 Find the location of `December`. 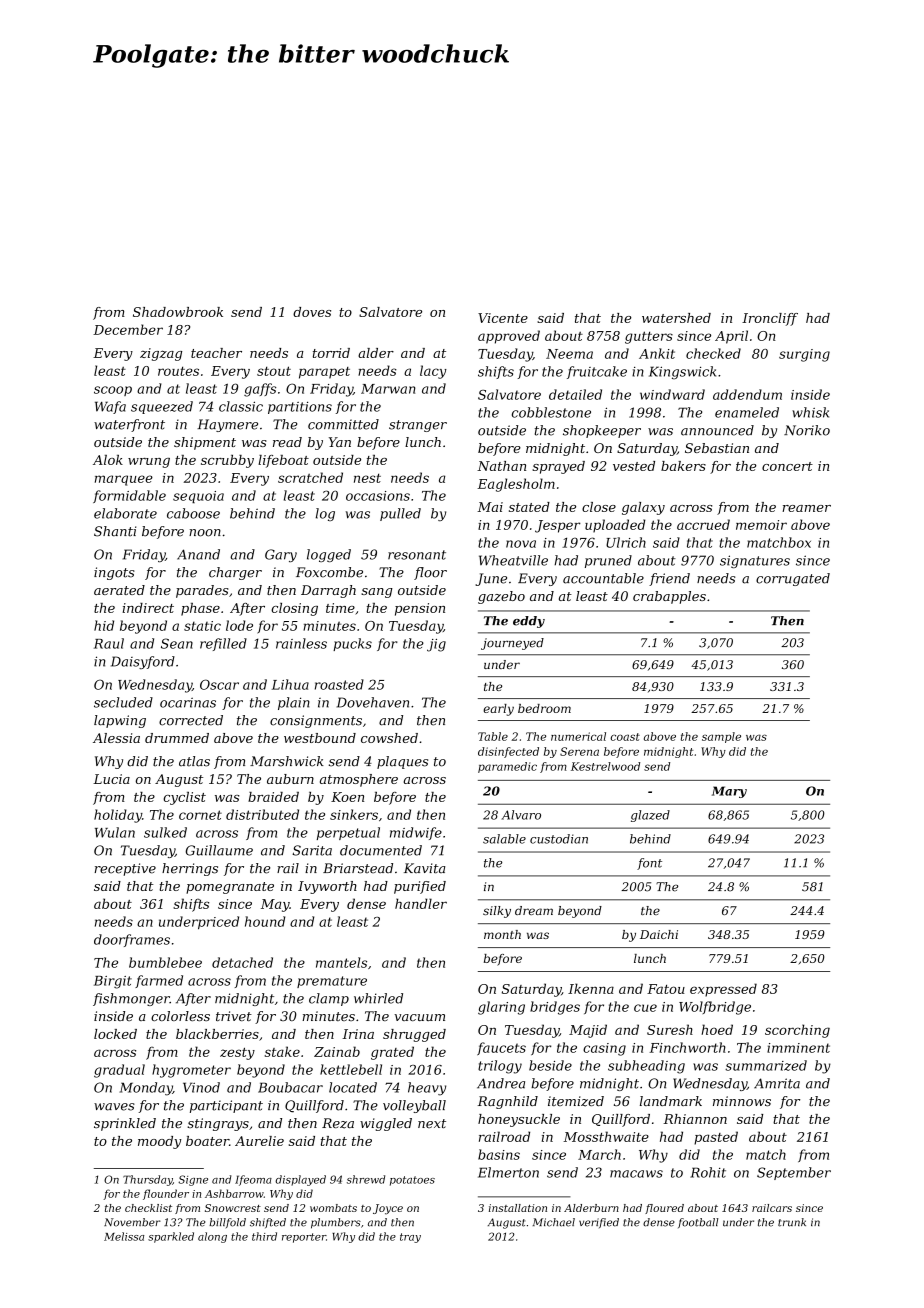

December is located at coordinates (128, 329).
